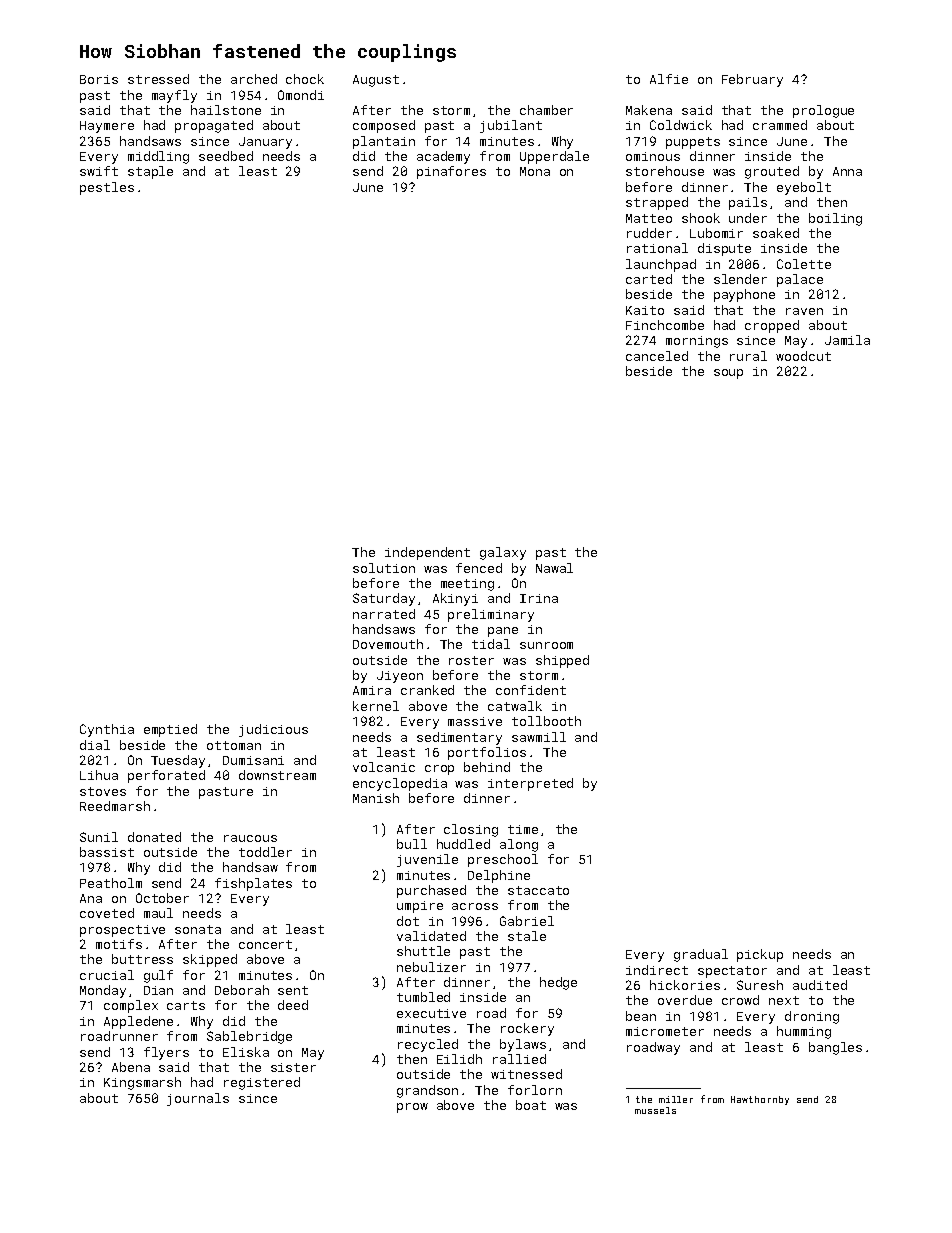  Describe the element at coordinates (254, 79) in the screenshot. I see `arched` at that location.
